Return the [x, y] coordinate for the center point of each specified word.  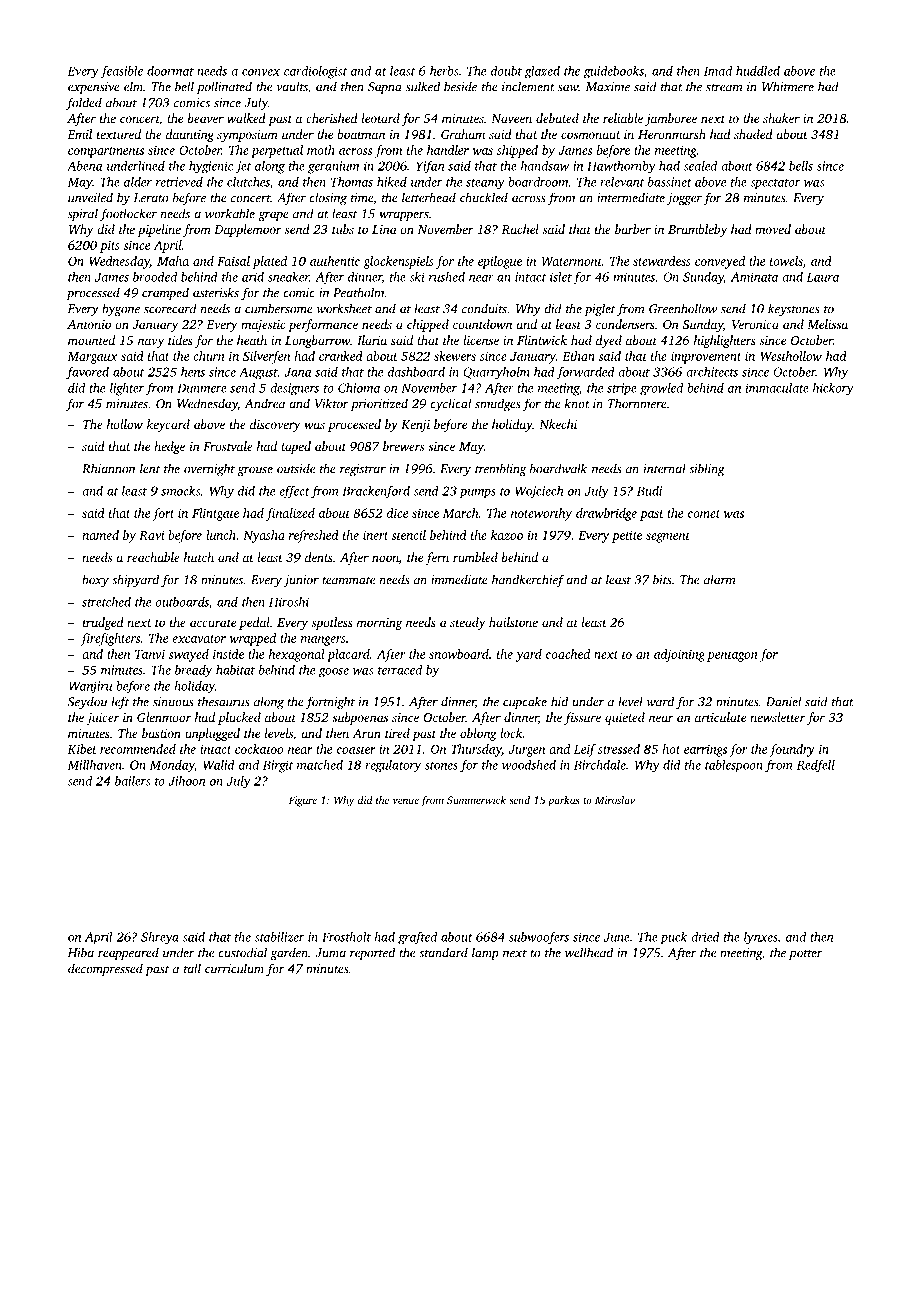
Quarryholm [496, 373]
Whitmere [788, 86]
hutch [199, 557]
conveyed [720, 262]
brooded [155, 277]
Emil [79, 134]
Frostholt [346, 937]
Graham [463, 134]
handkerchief [528, 580]
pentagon [732, 656]
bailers [132, 781]
